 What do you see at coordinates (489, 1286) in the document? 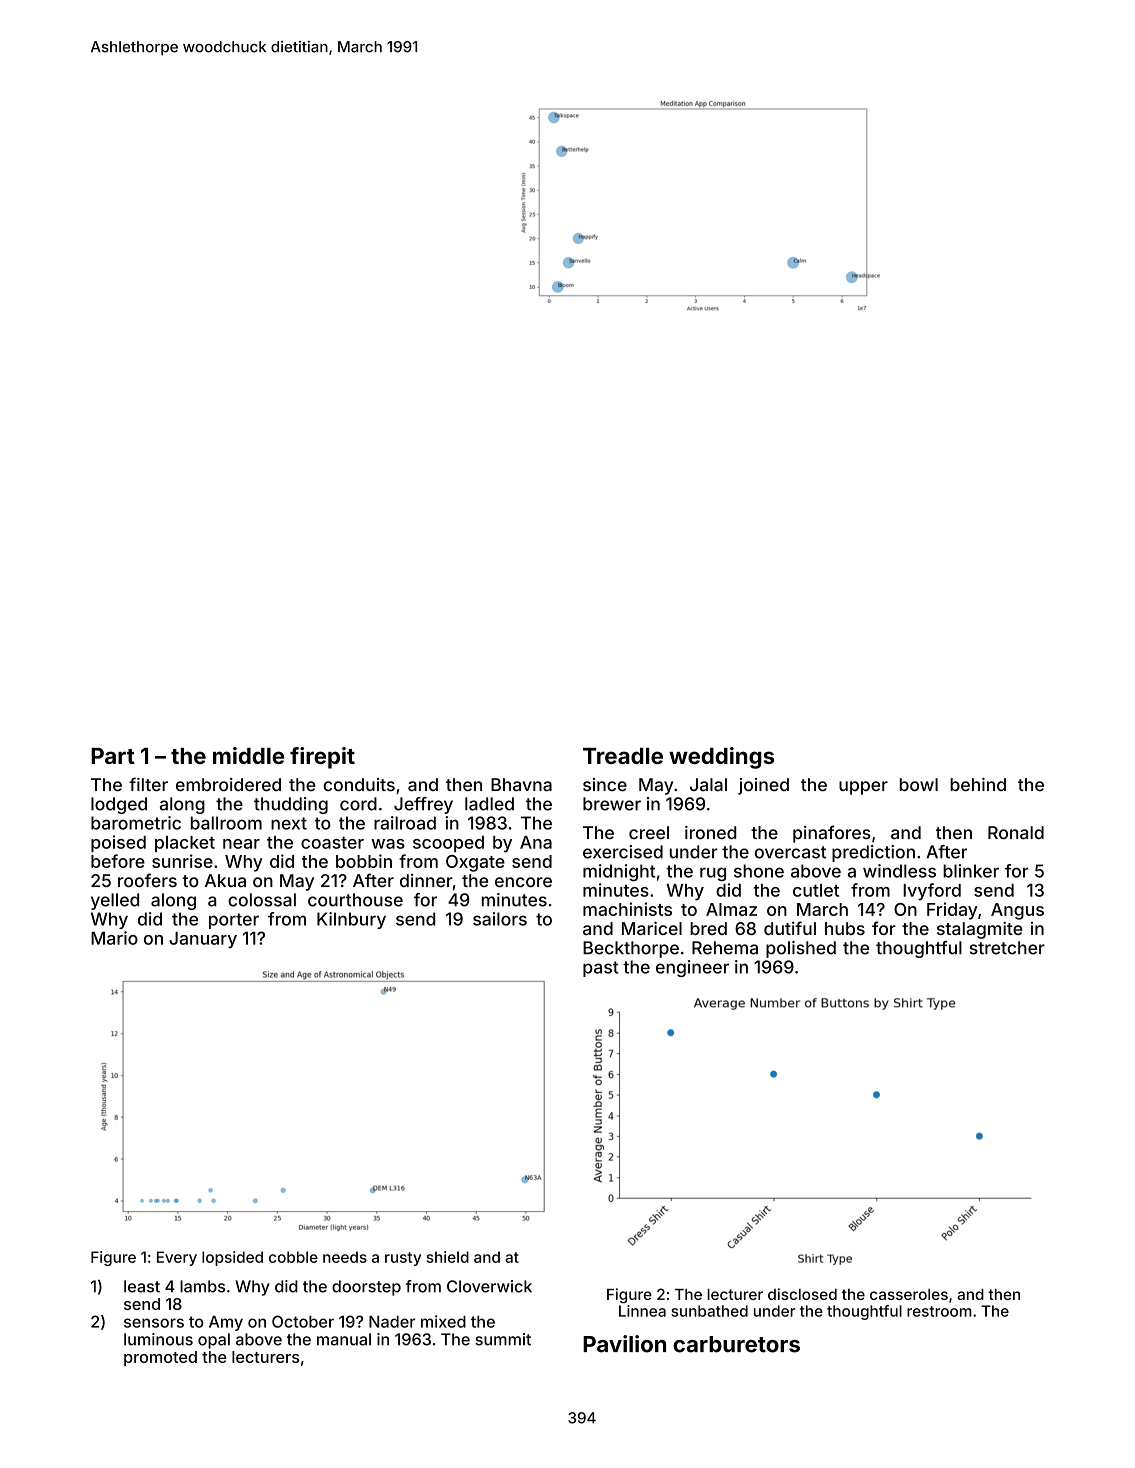
I see `Cloverwick` at bounding box center [489, 1286].
